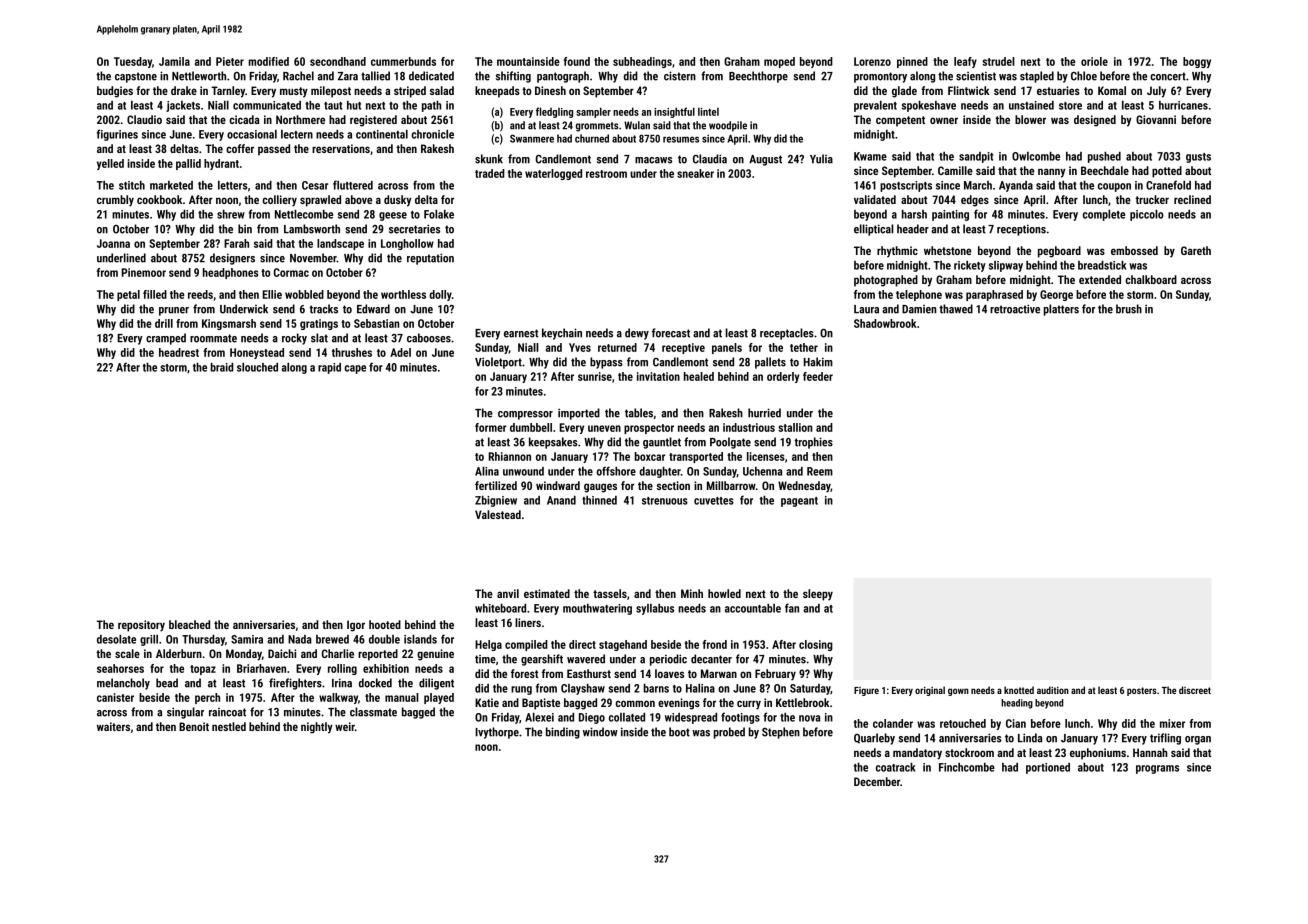 The image size is (1308, 924). What do you see at coordinates (714, 501) in the page?
I see `cuvettes` at bounding box center [714, 501].
